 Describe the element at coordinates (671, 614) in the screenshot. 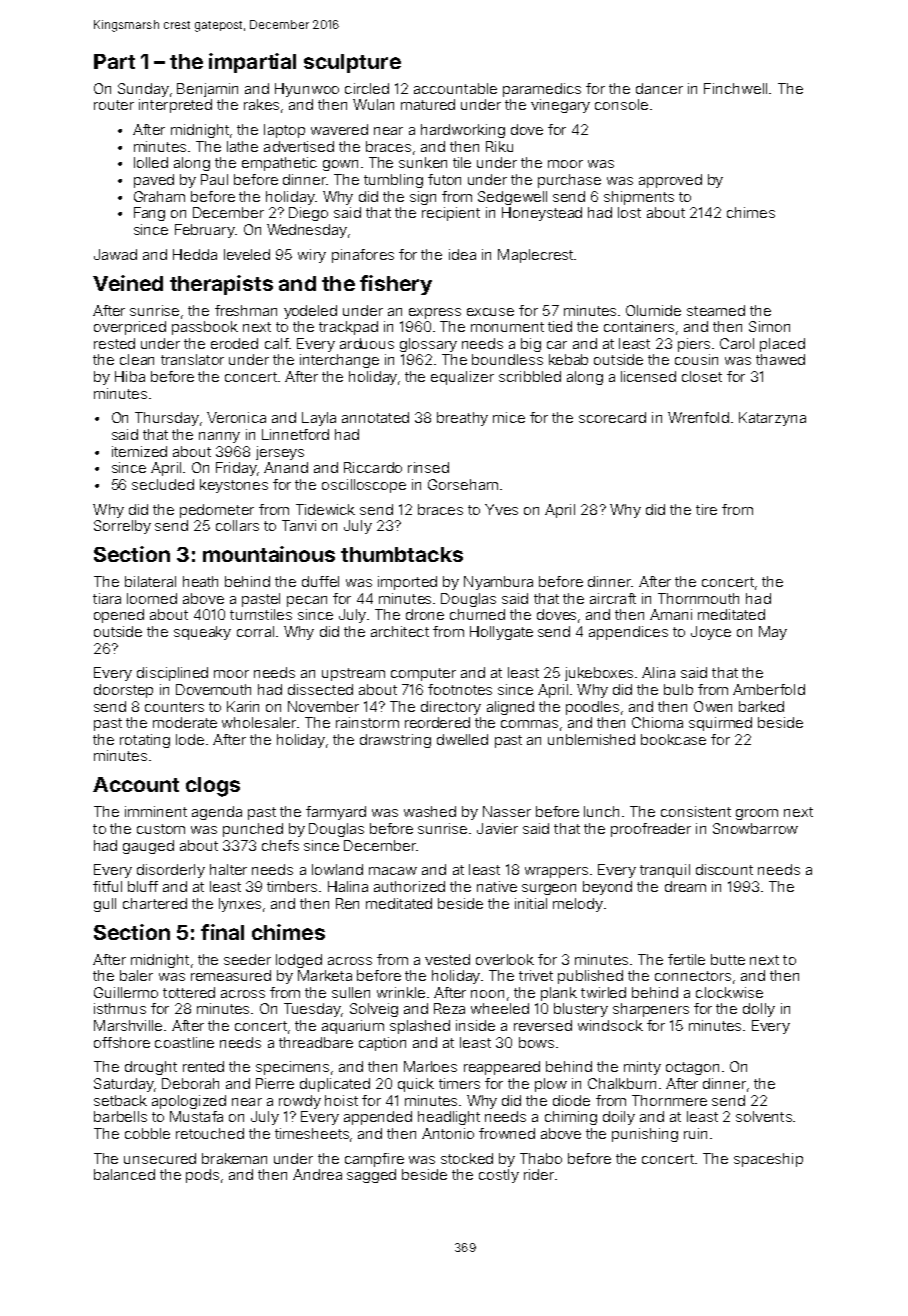

I see `Amani` at that location.
